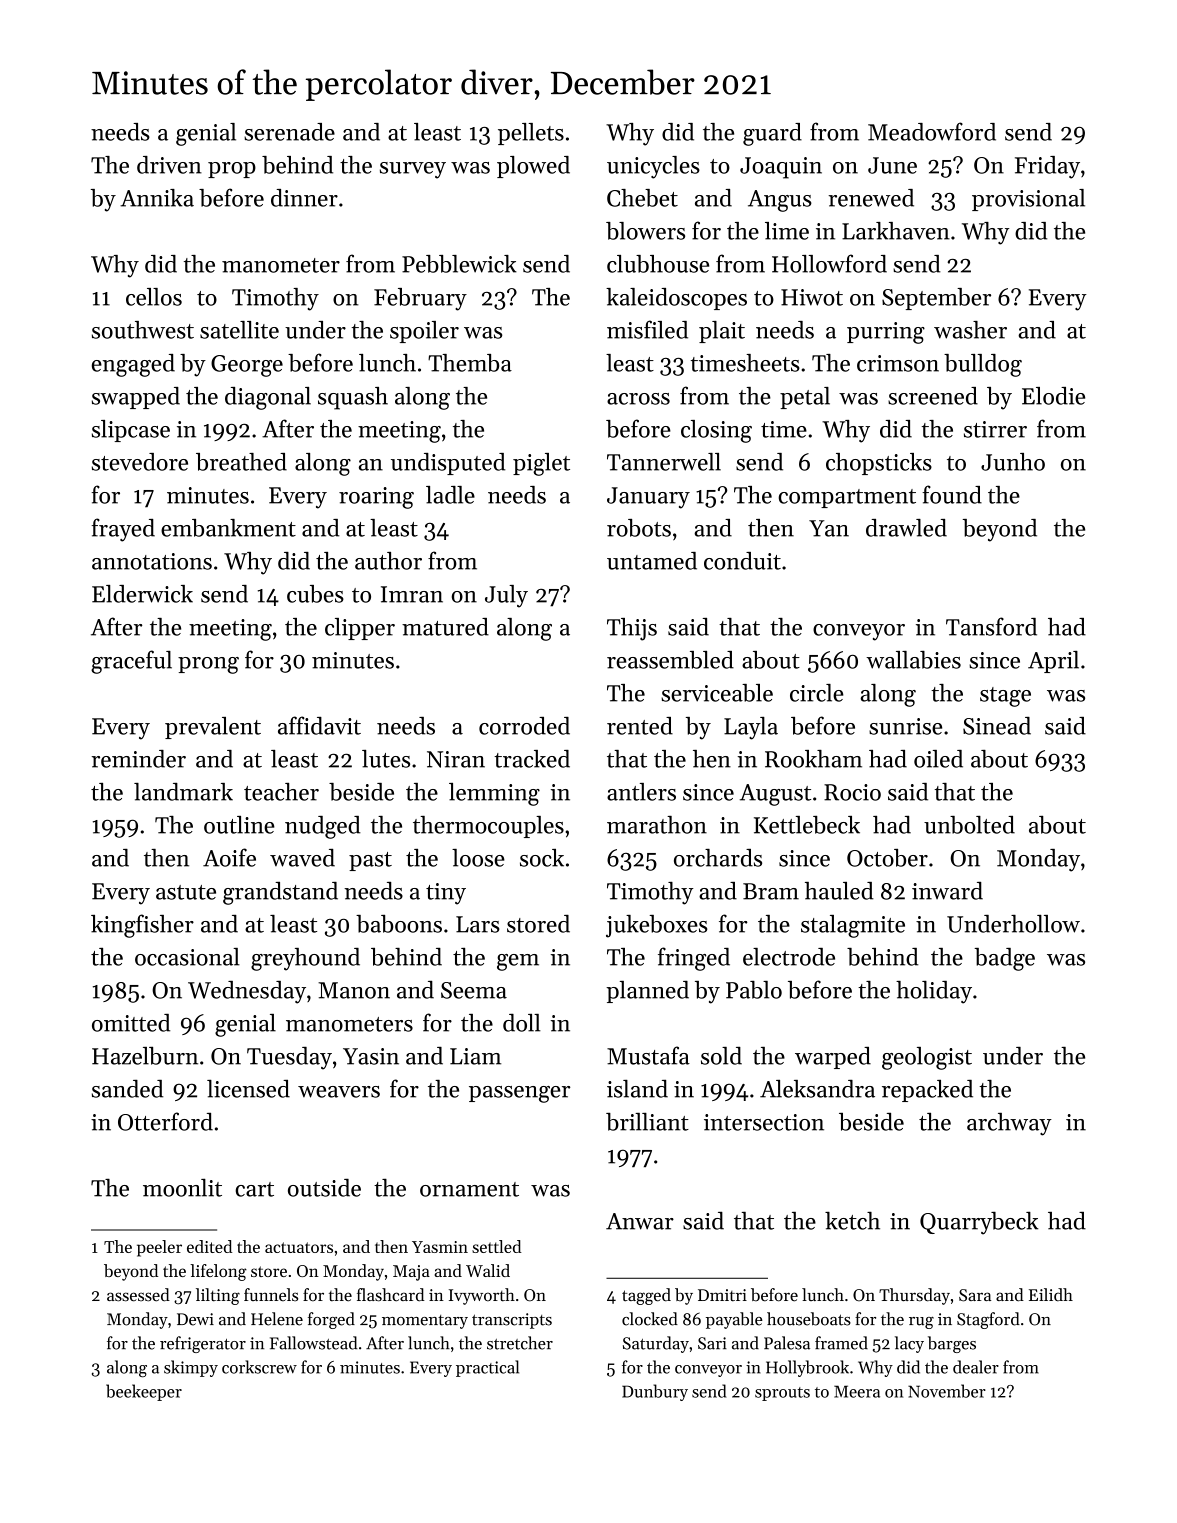  I want to click on guard, so click(772, 134).
